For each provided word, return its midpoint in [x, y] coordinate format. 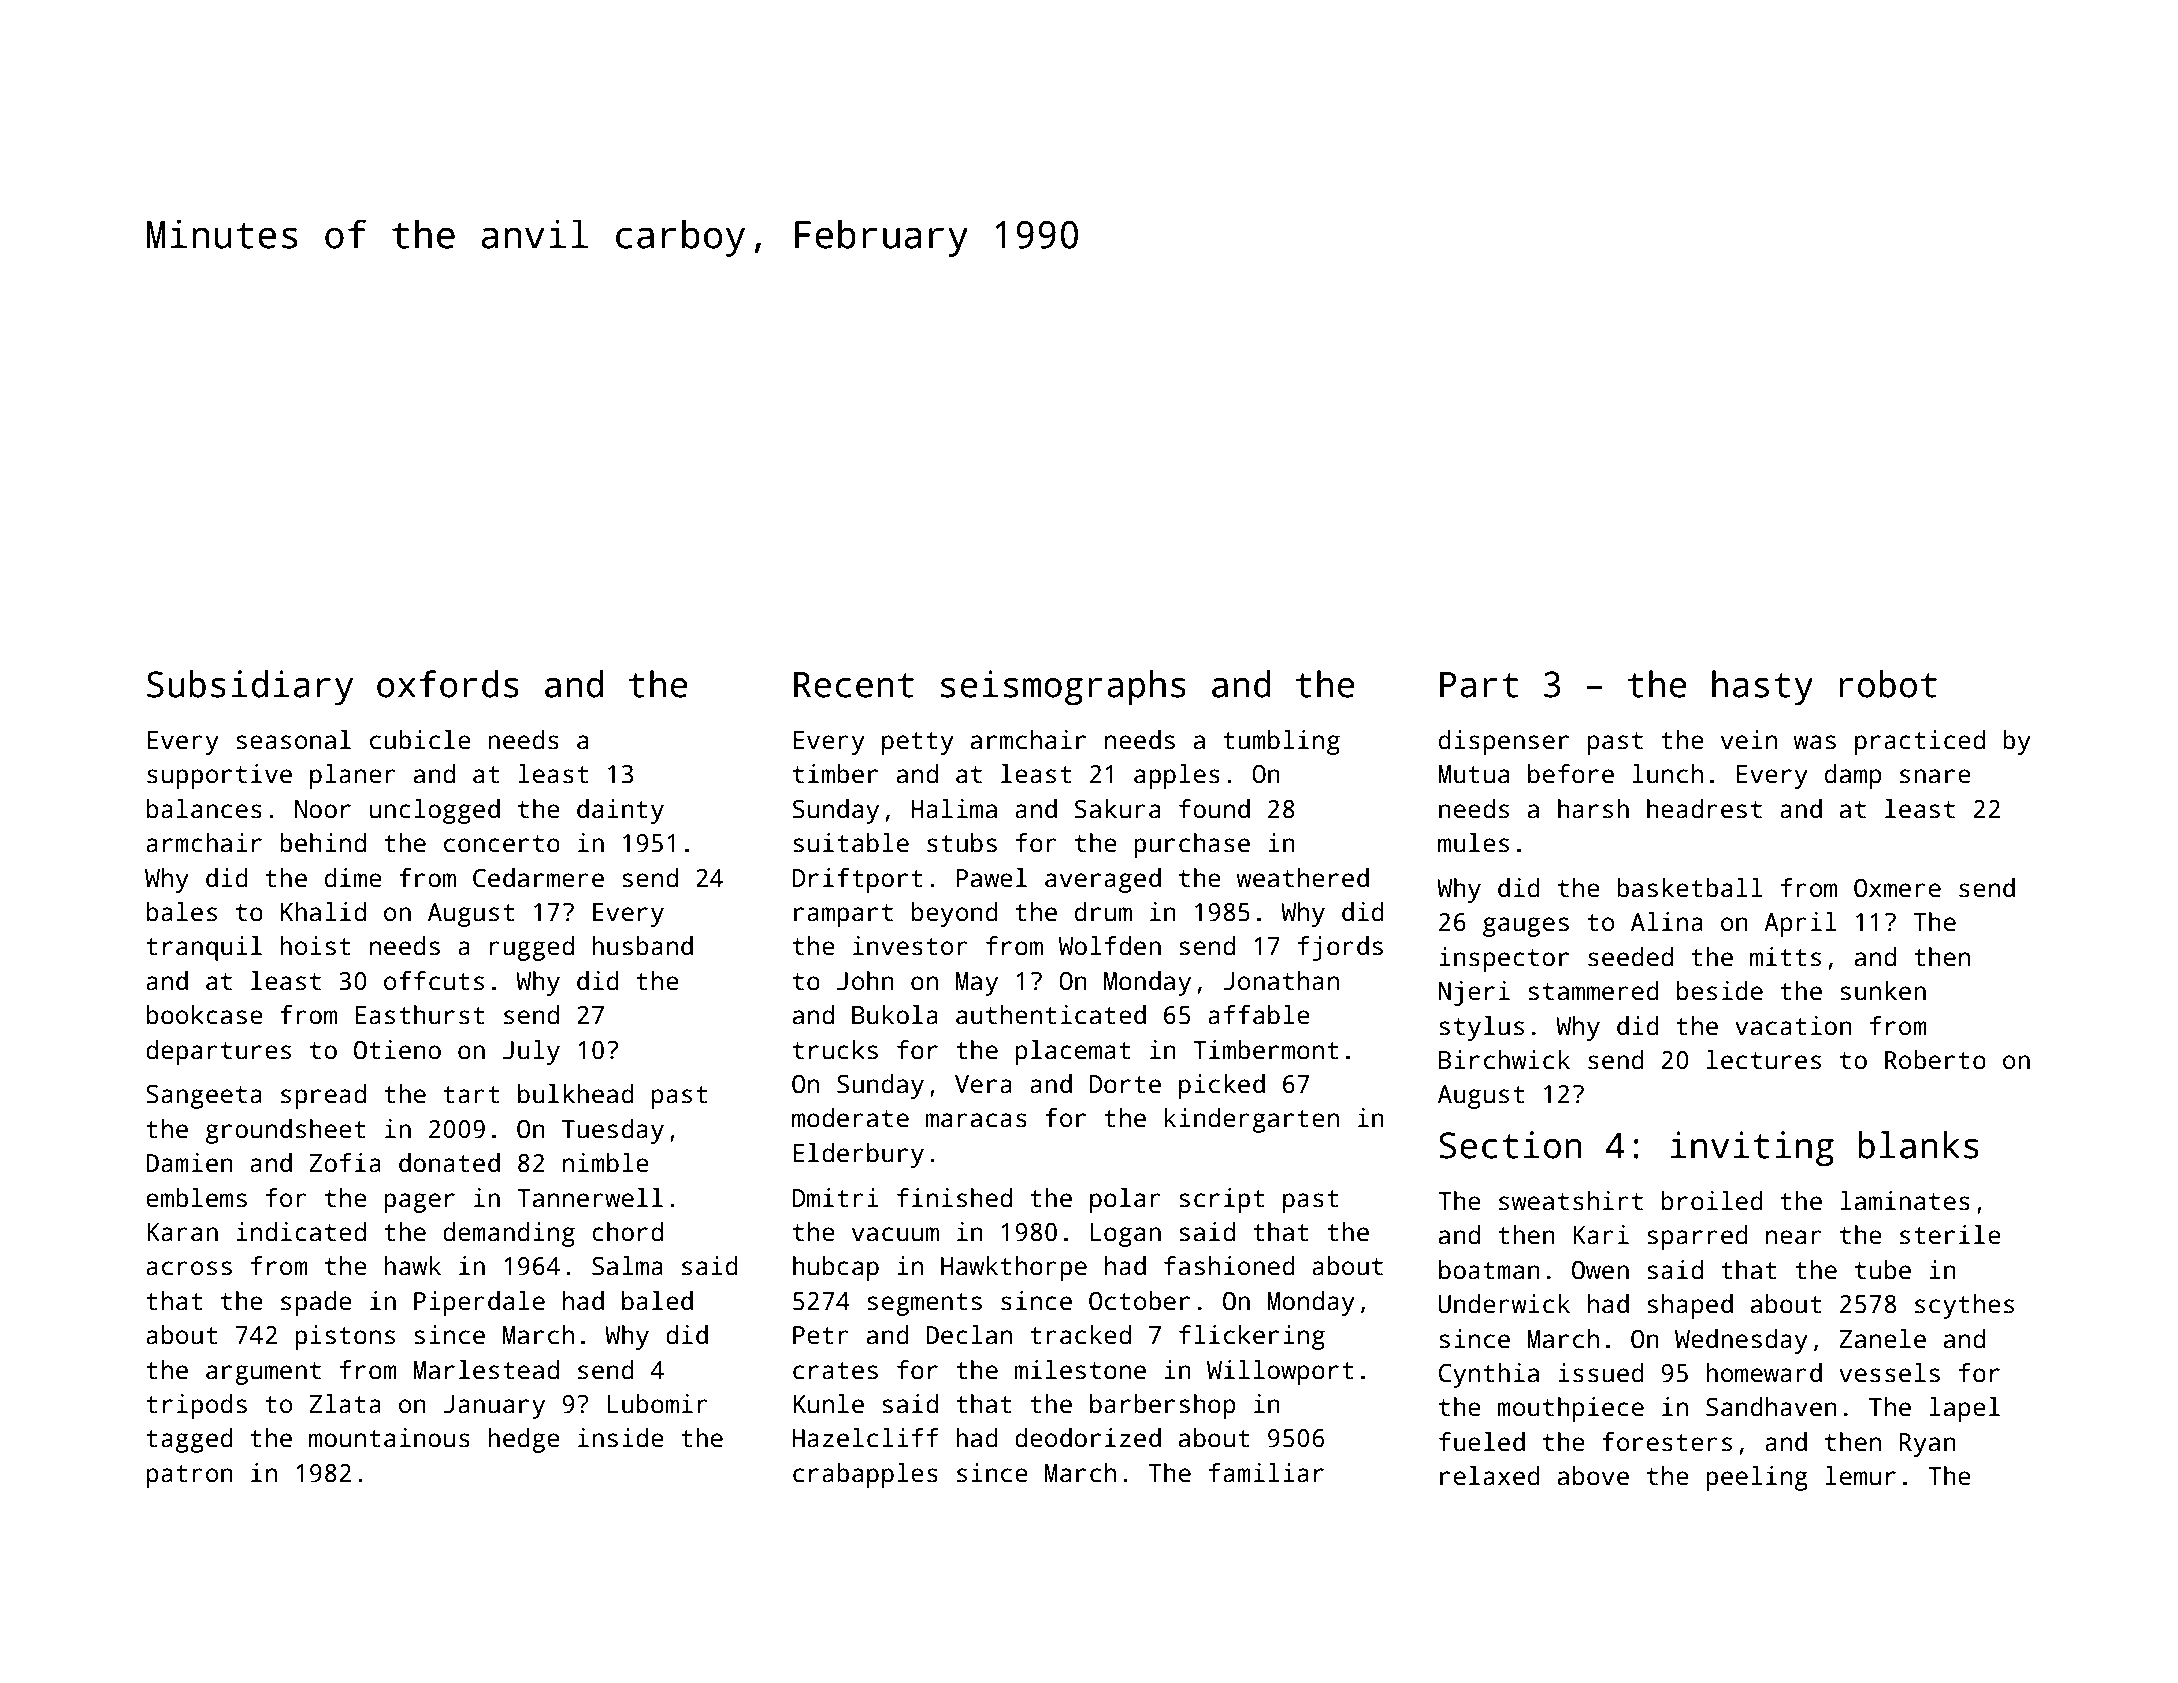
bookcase [205, 1015]
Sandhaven [1771, 1407]
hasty [1762, 687]
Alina [1667, 922]
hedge [524, 1440]
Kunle [829, 1404]
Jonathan [1281, 981]
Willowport [1280, 1372]
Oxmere [1897, 888]
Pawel [991, 878]
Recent [854, 685]
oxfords [448, 684]
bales [182, 912]
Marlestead [486, 1370]
